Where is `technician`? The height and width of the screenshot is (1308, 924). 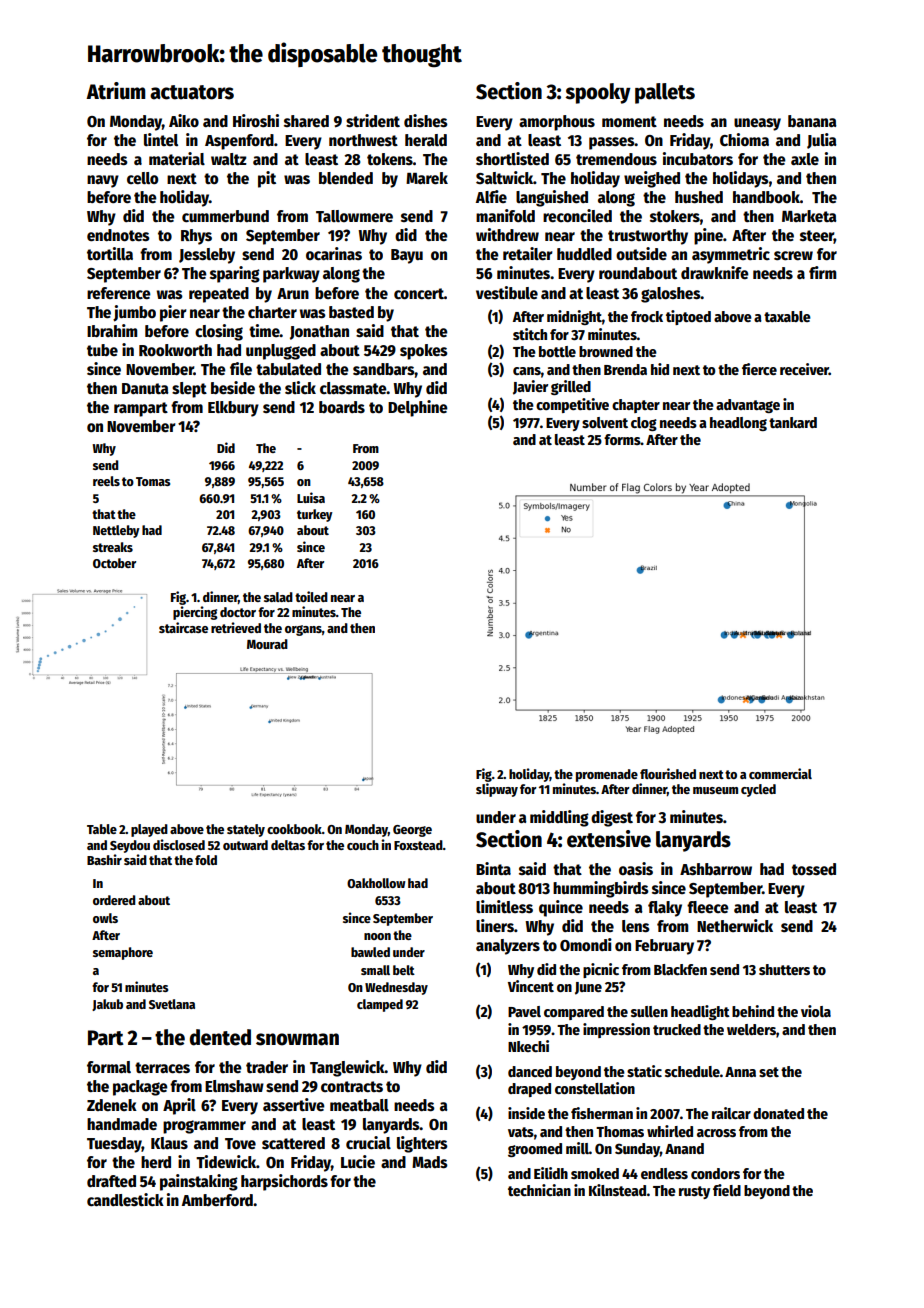
technician is located at coordinates (539, 1190).
